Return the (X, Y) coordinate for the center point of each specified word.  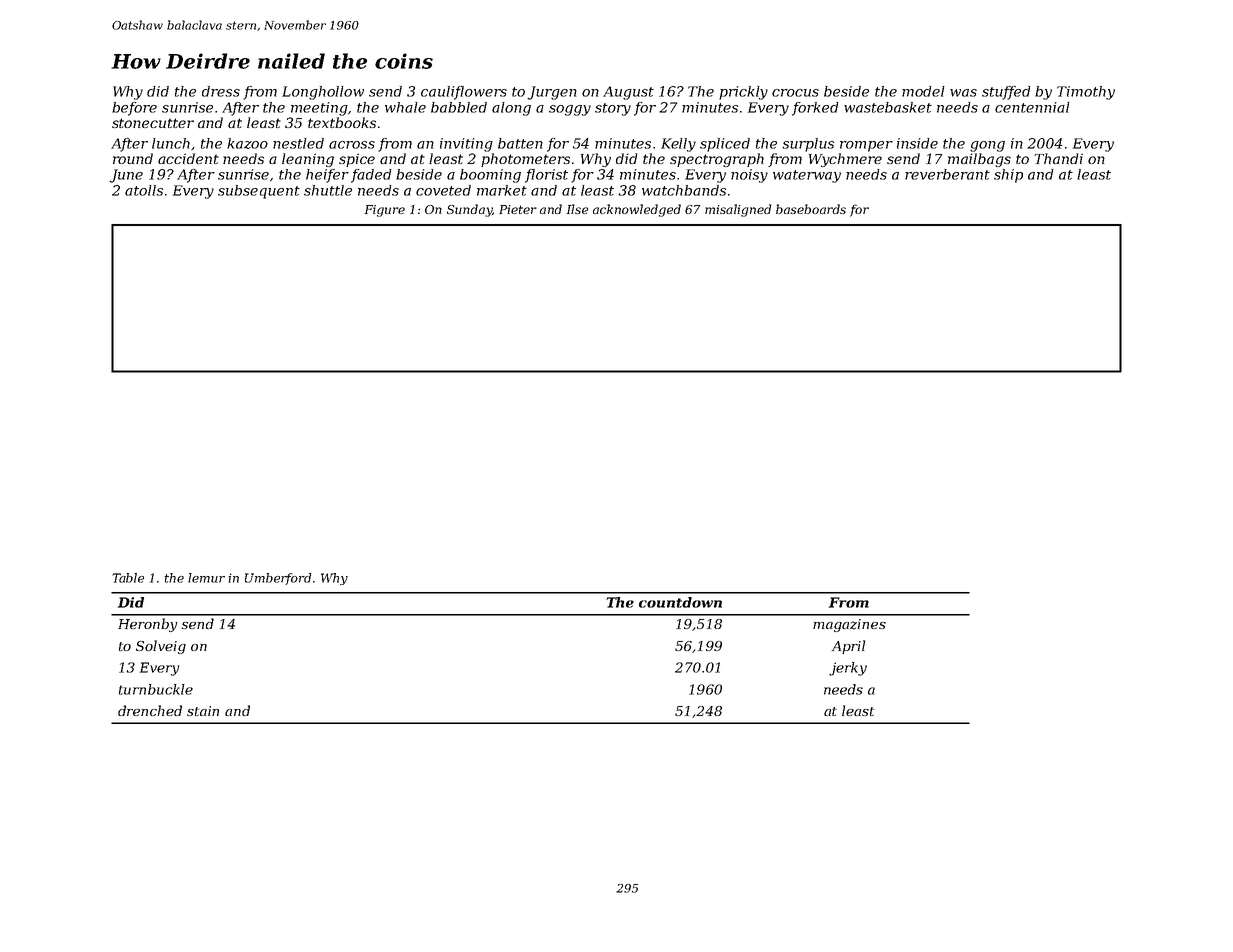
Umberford (278, 579)
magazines (849, 625)
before (134, 109)
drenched (150, 710)
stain (203, 711)
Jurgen (552, 93)
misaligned (738, 210)
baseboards (811, 209)
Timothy (1086, 93)
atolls (144, 190)
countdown (680, 602)
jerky (848, 669)
